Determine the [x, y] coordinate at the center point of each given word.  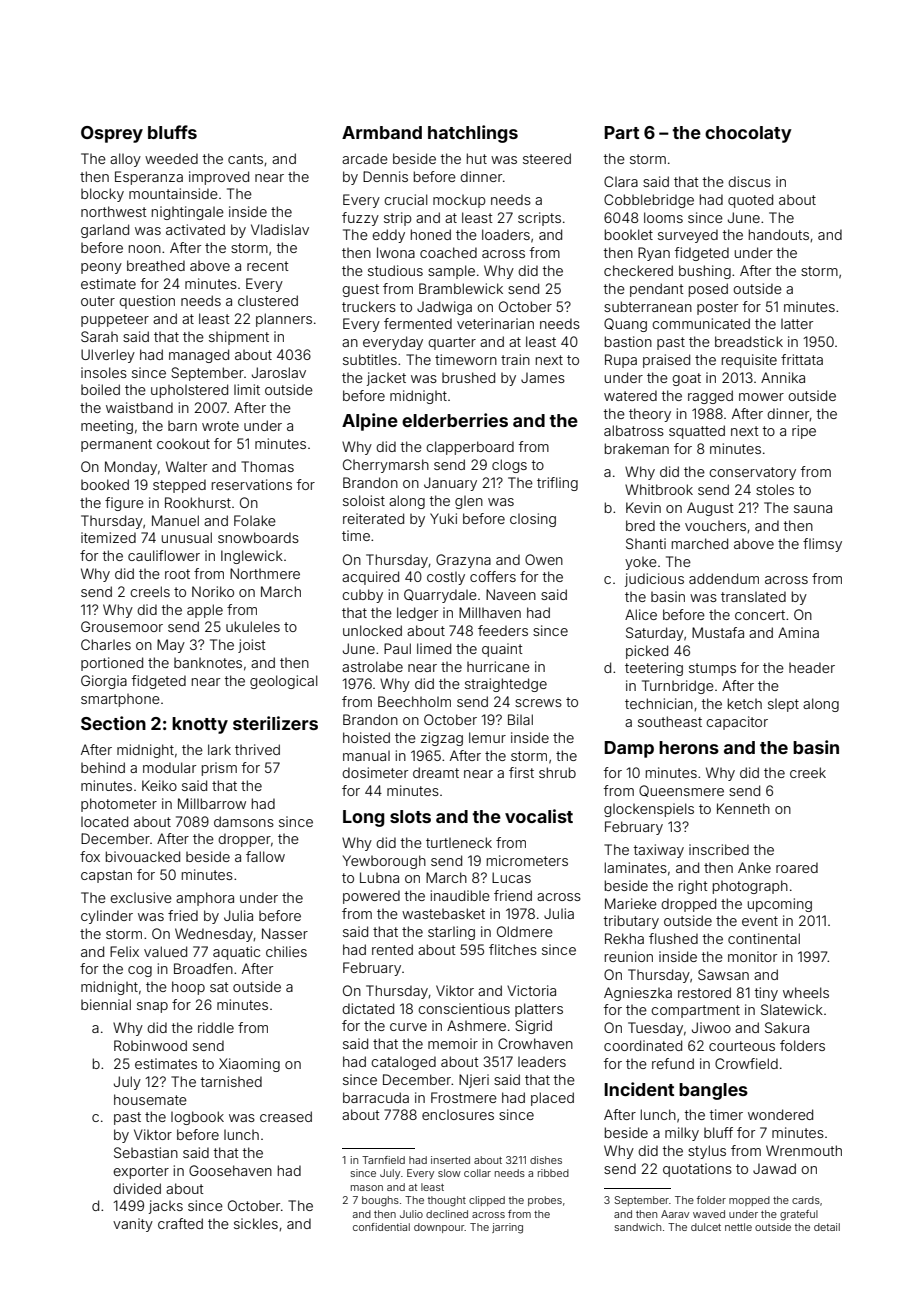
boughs [380, 1201]
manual [366, 756]
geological [284, 682]
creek [808, 772]
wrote [220, 426]
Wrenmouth [804, 1150]
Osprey [112, 134]
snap [152, 1007]
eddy [388, 236]
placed [552, 1099]
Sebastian [146, 1152]
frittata [802, 359]
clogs [509, 466]
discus [749, 181]
